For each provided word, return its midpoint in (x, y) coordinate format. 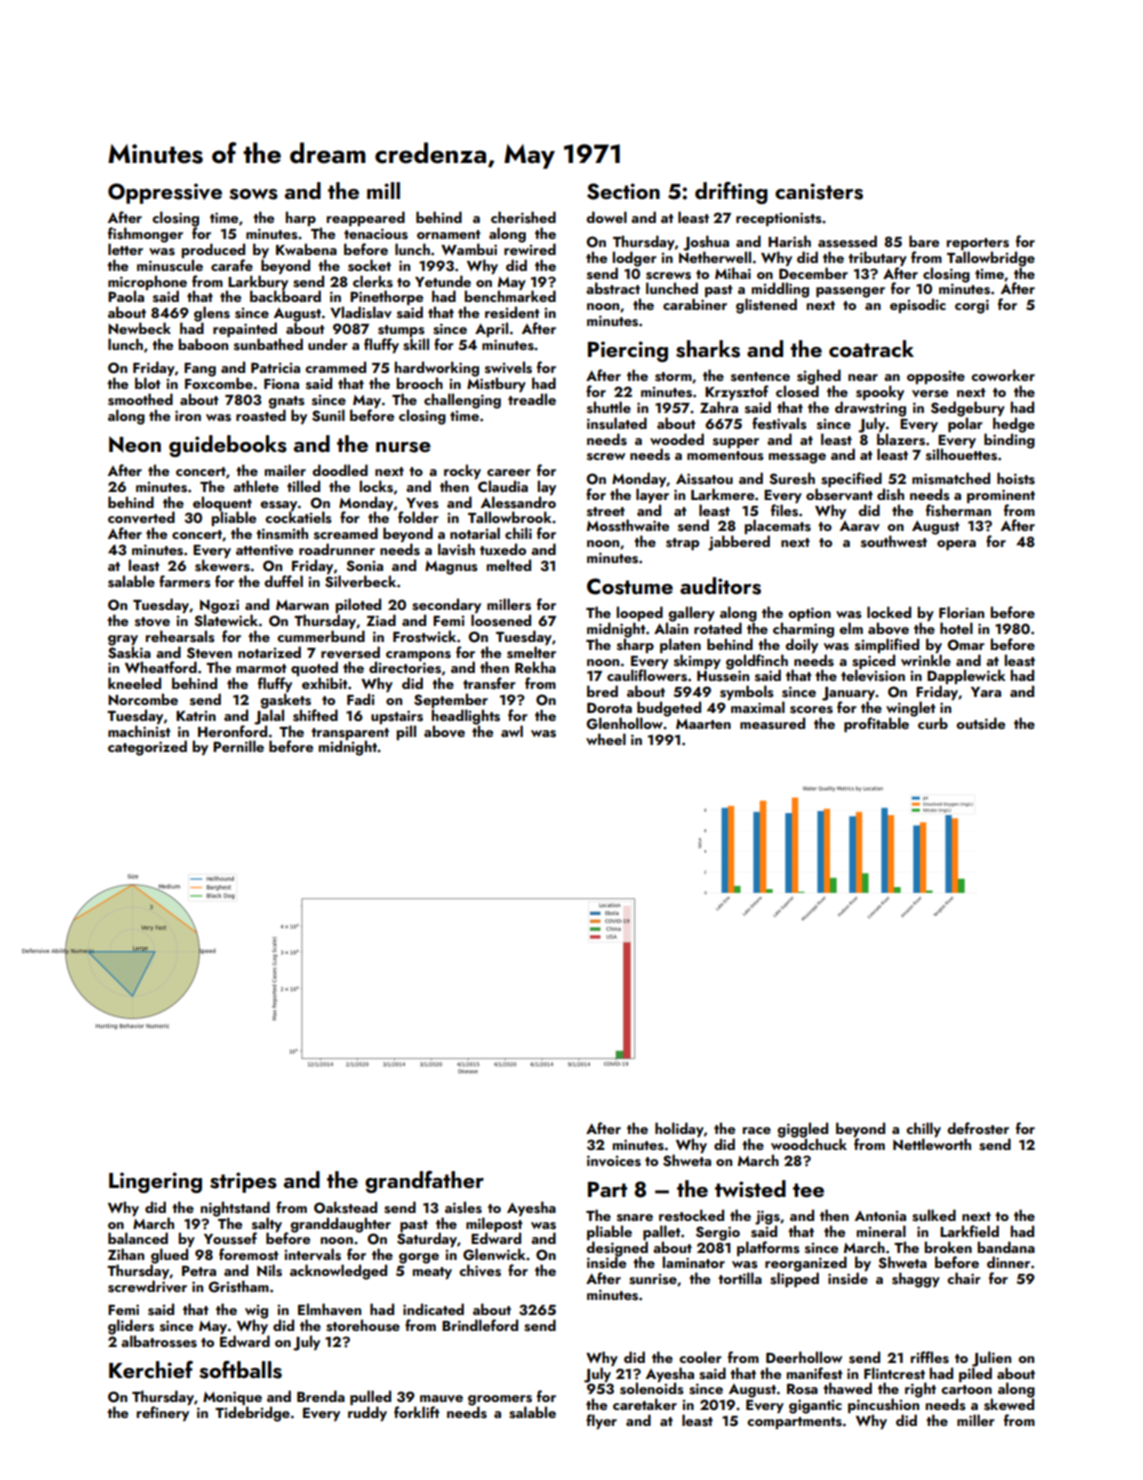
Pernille (238, 746)
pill (406, 732)
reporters (978, 244)
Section (623, 191)
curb (933, 723)
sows (253, 194)
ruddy (367, 1413)
